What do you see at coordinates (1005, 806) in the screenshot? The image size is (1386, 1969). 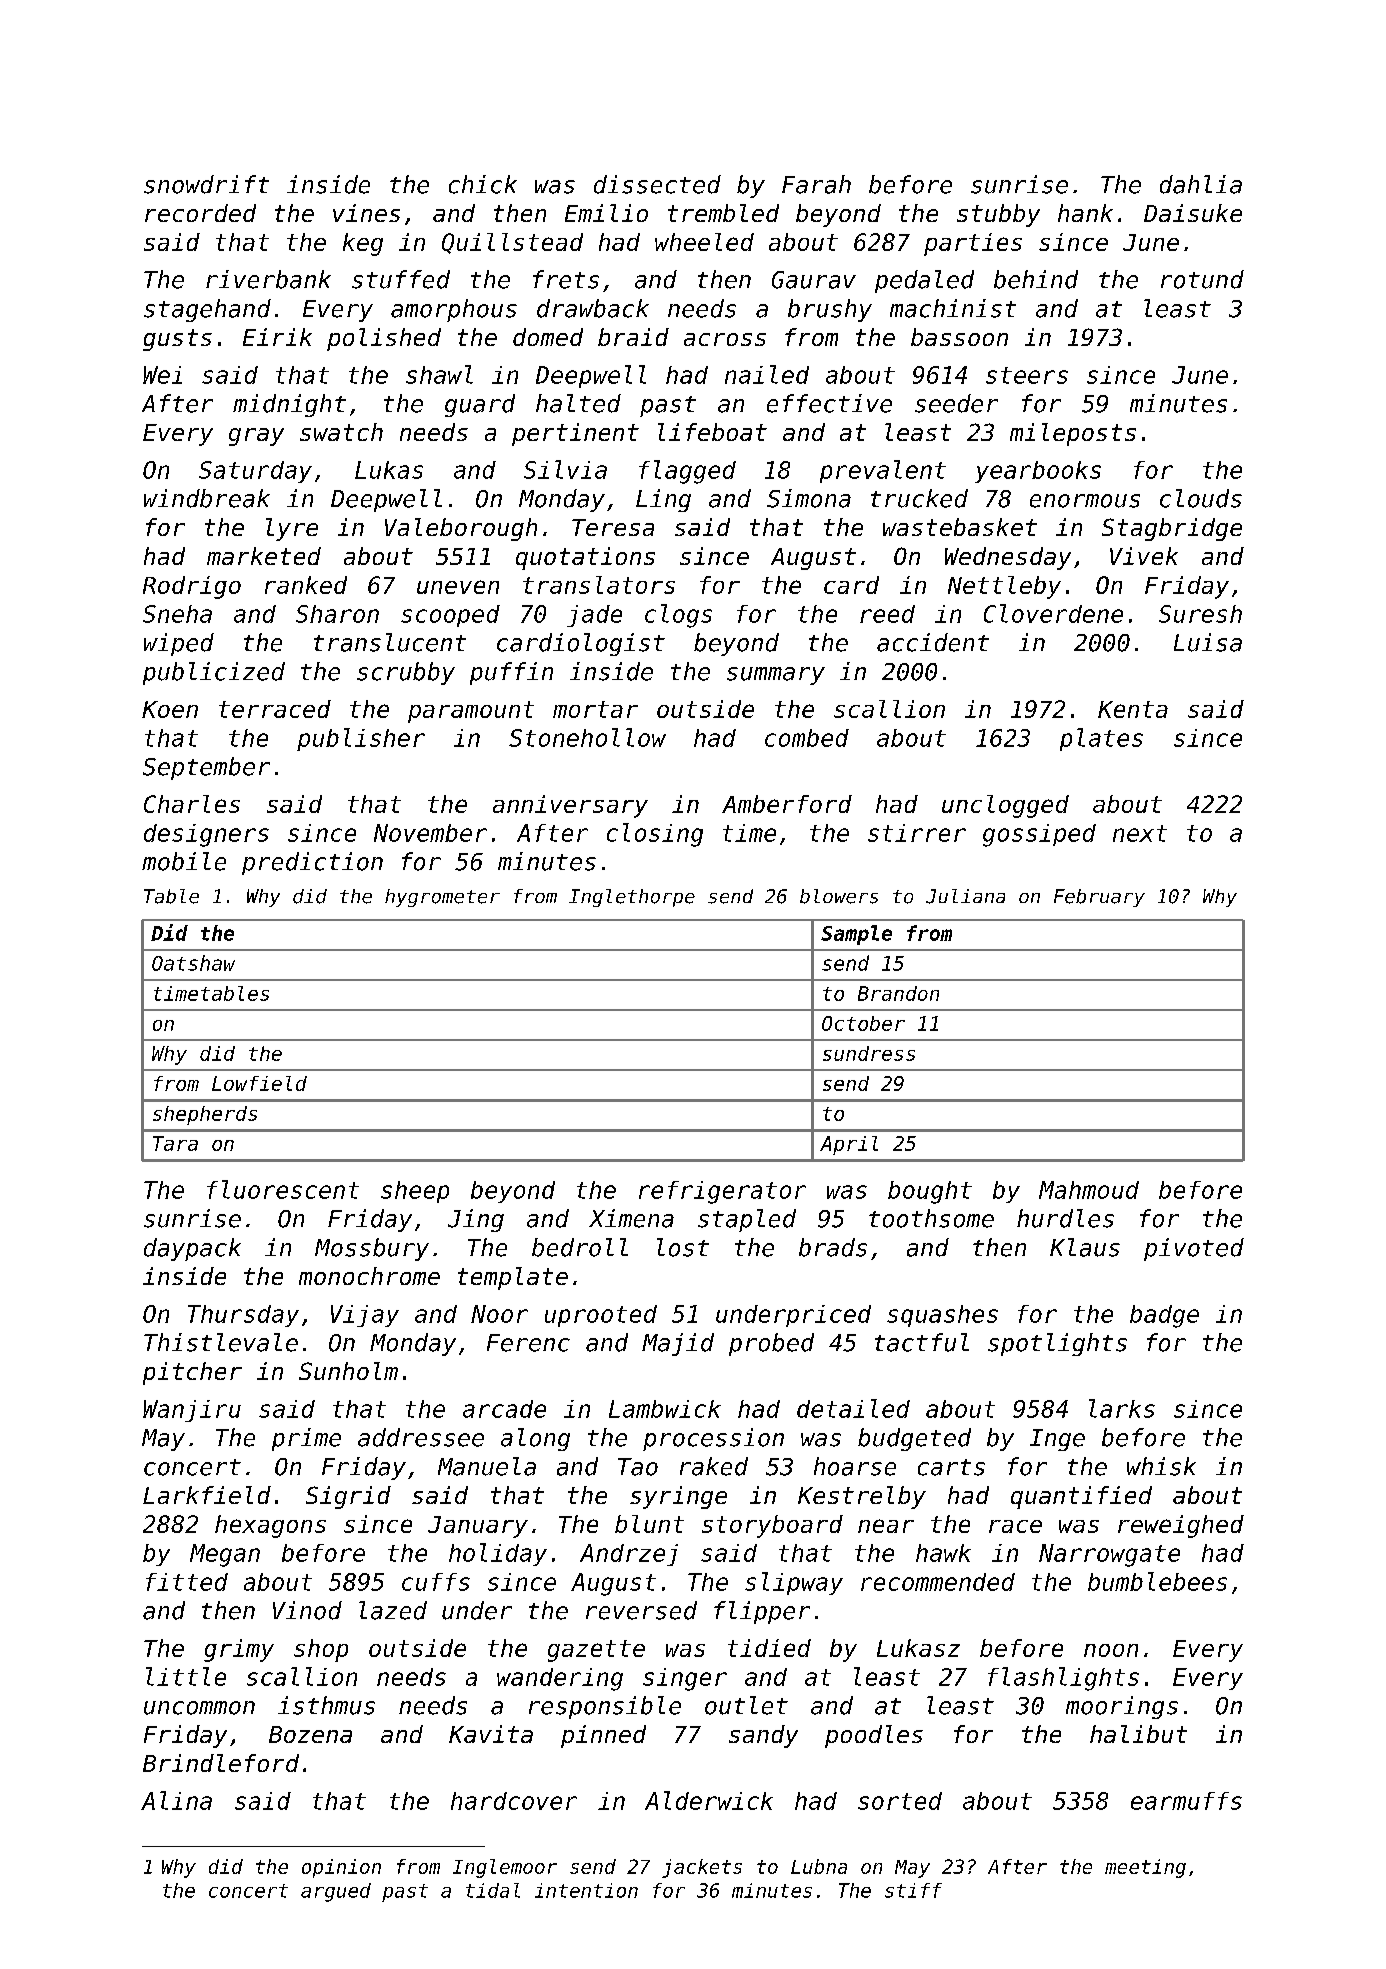 I see `unclogged` at bounding box center [1005, 806].
